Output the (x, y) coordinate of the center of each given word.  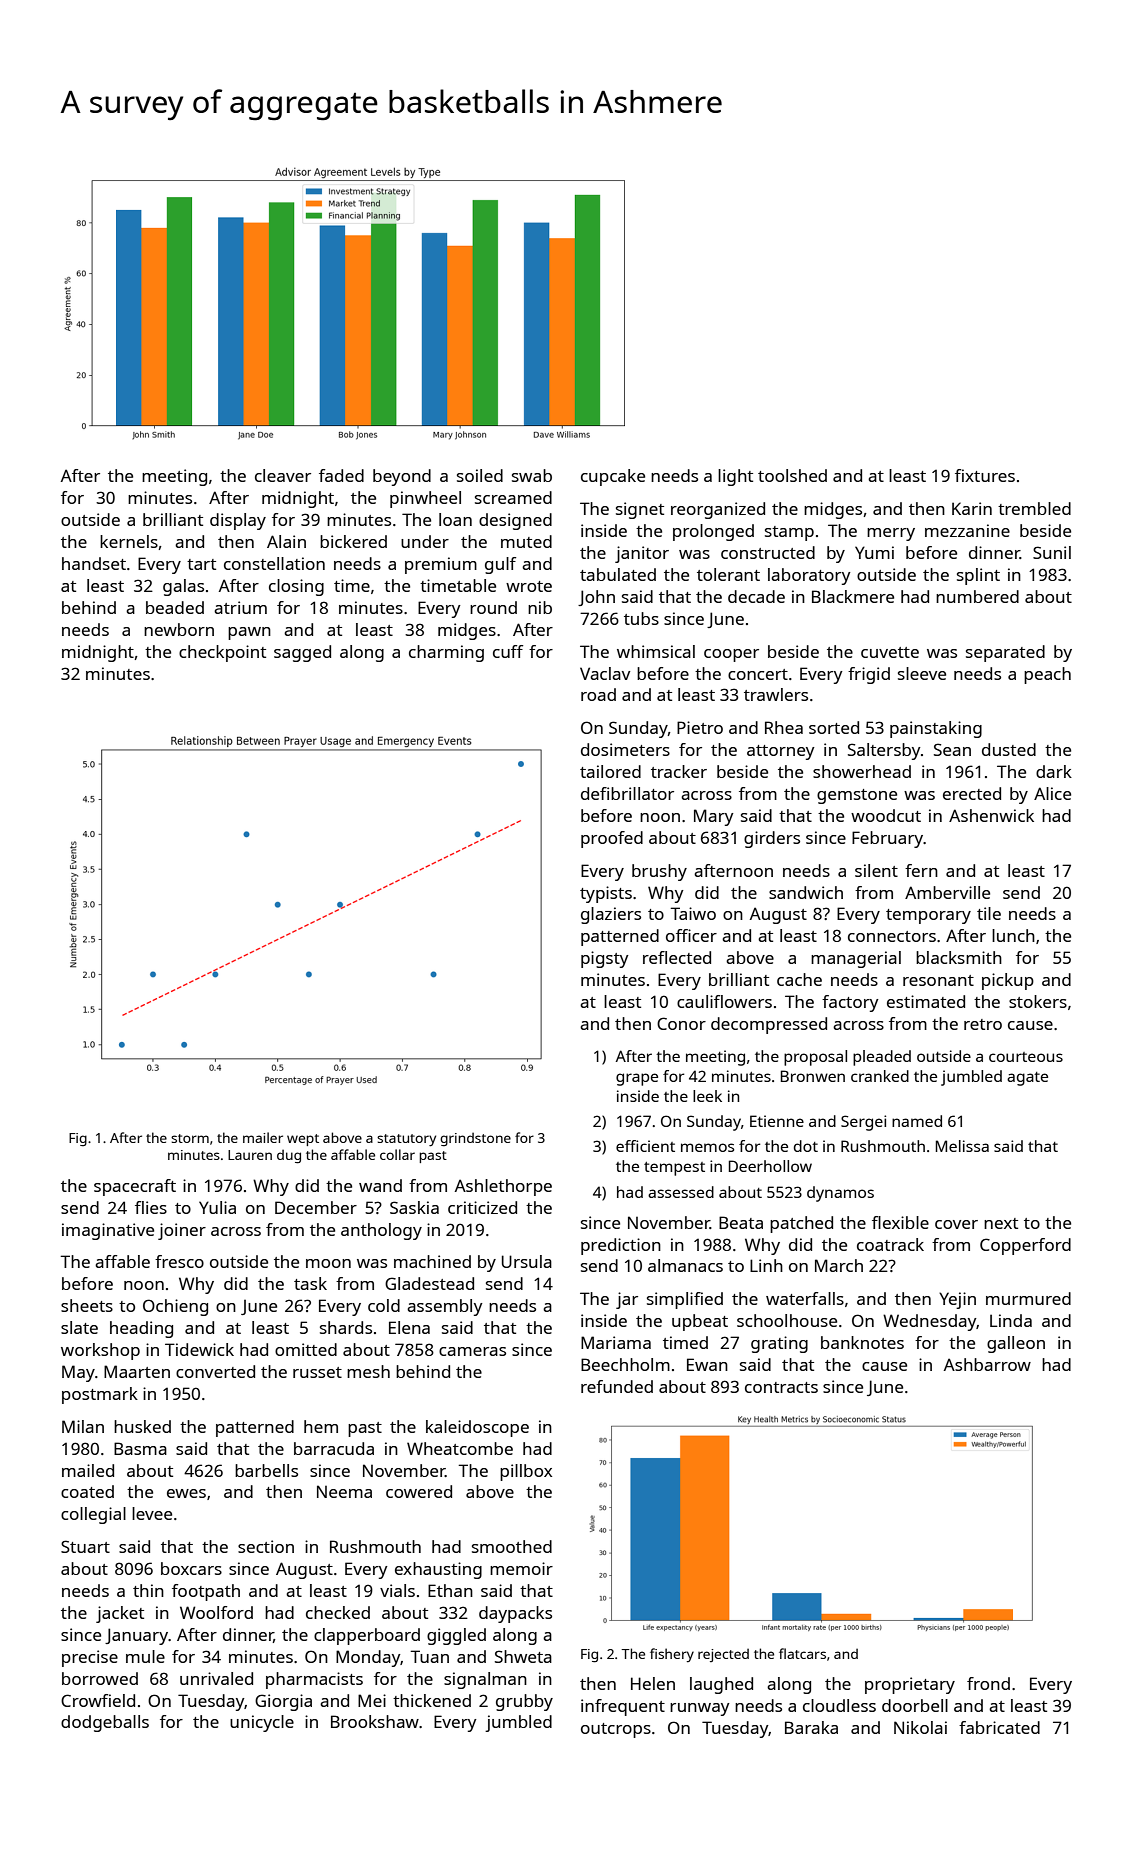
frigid (869, 675)
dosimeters (625, 749)
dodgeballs (105, 1723)
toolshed (792, 475)
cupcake (613, 477)
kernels (129, 541)
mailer (263, 1137)
